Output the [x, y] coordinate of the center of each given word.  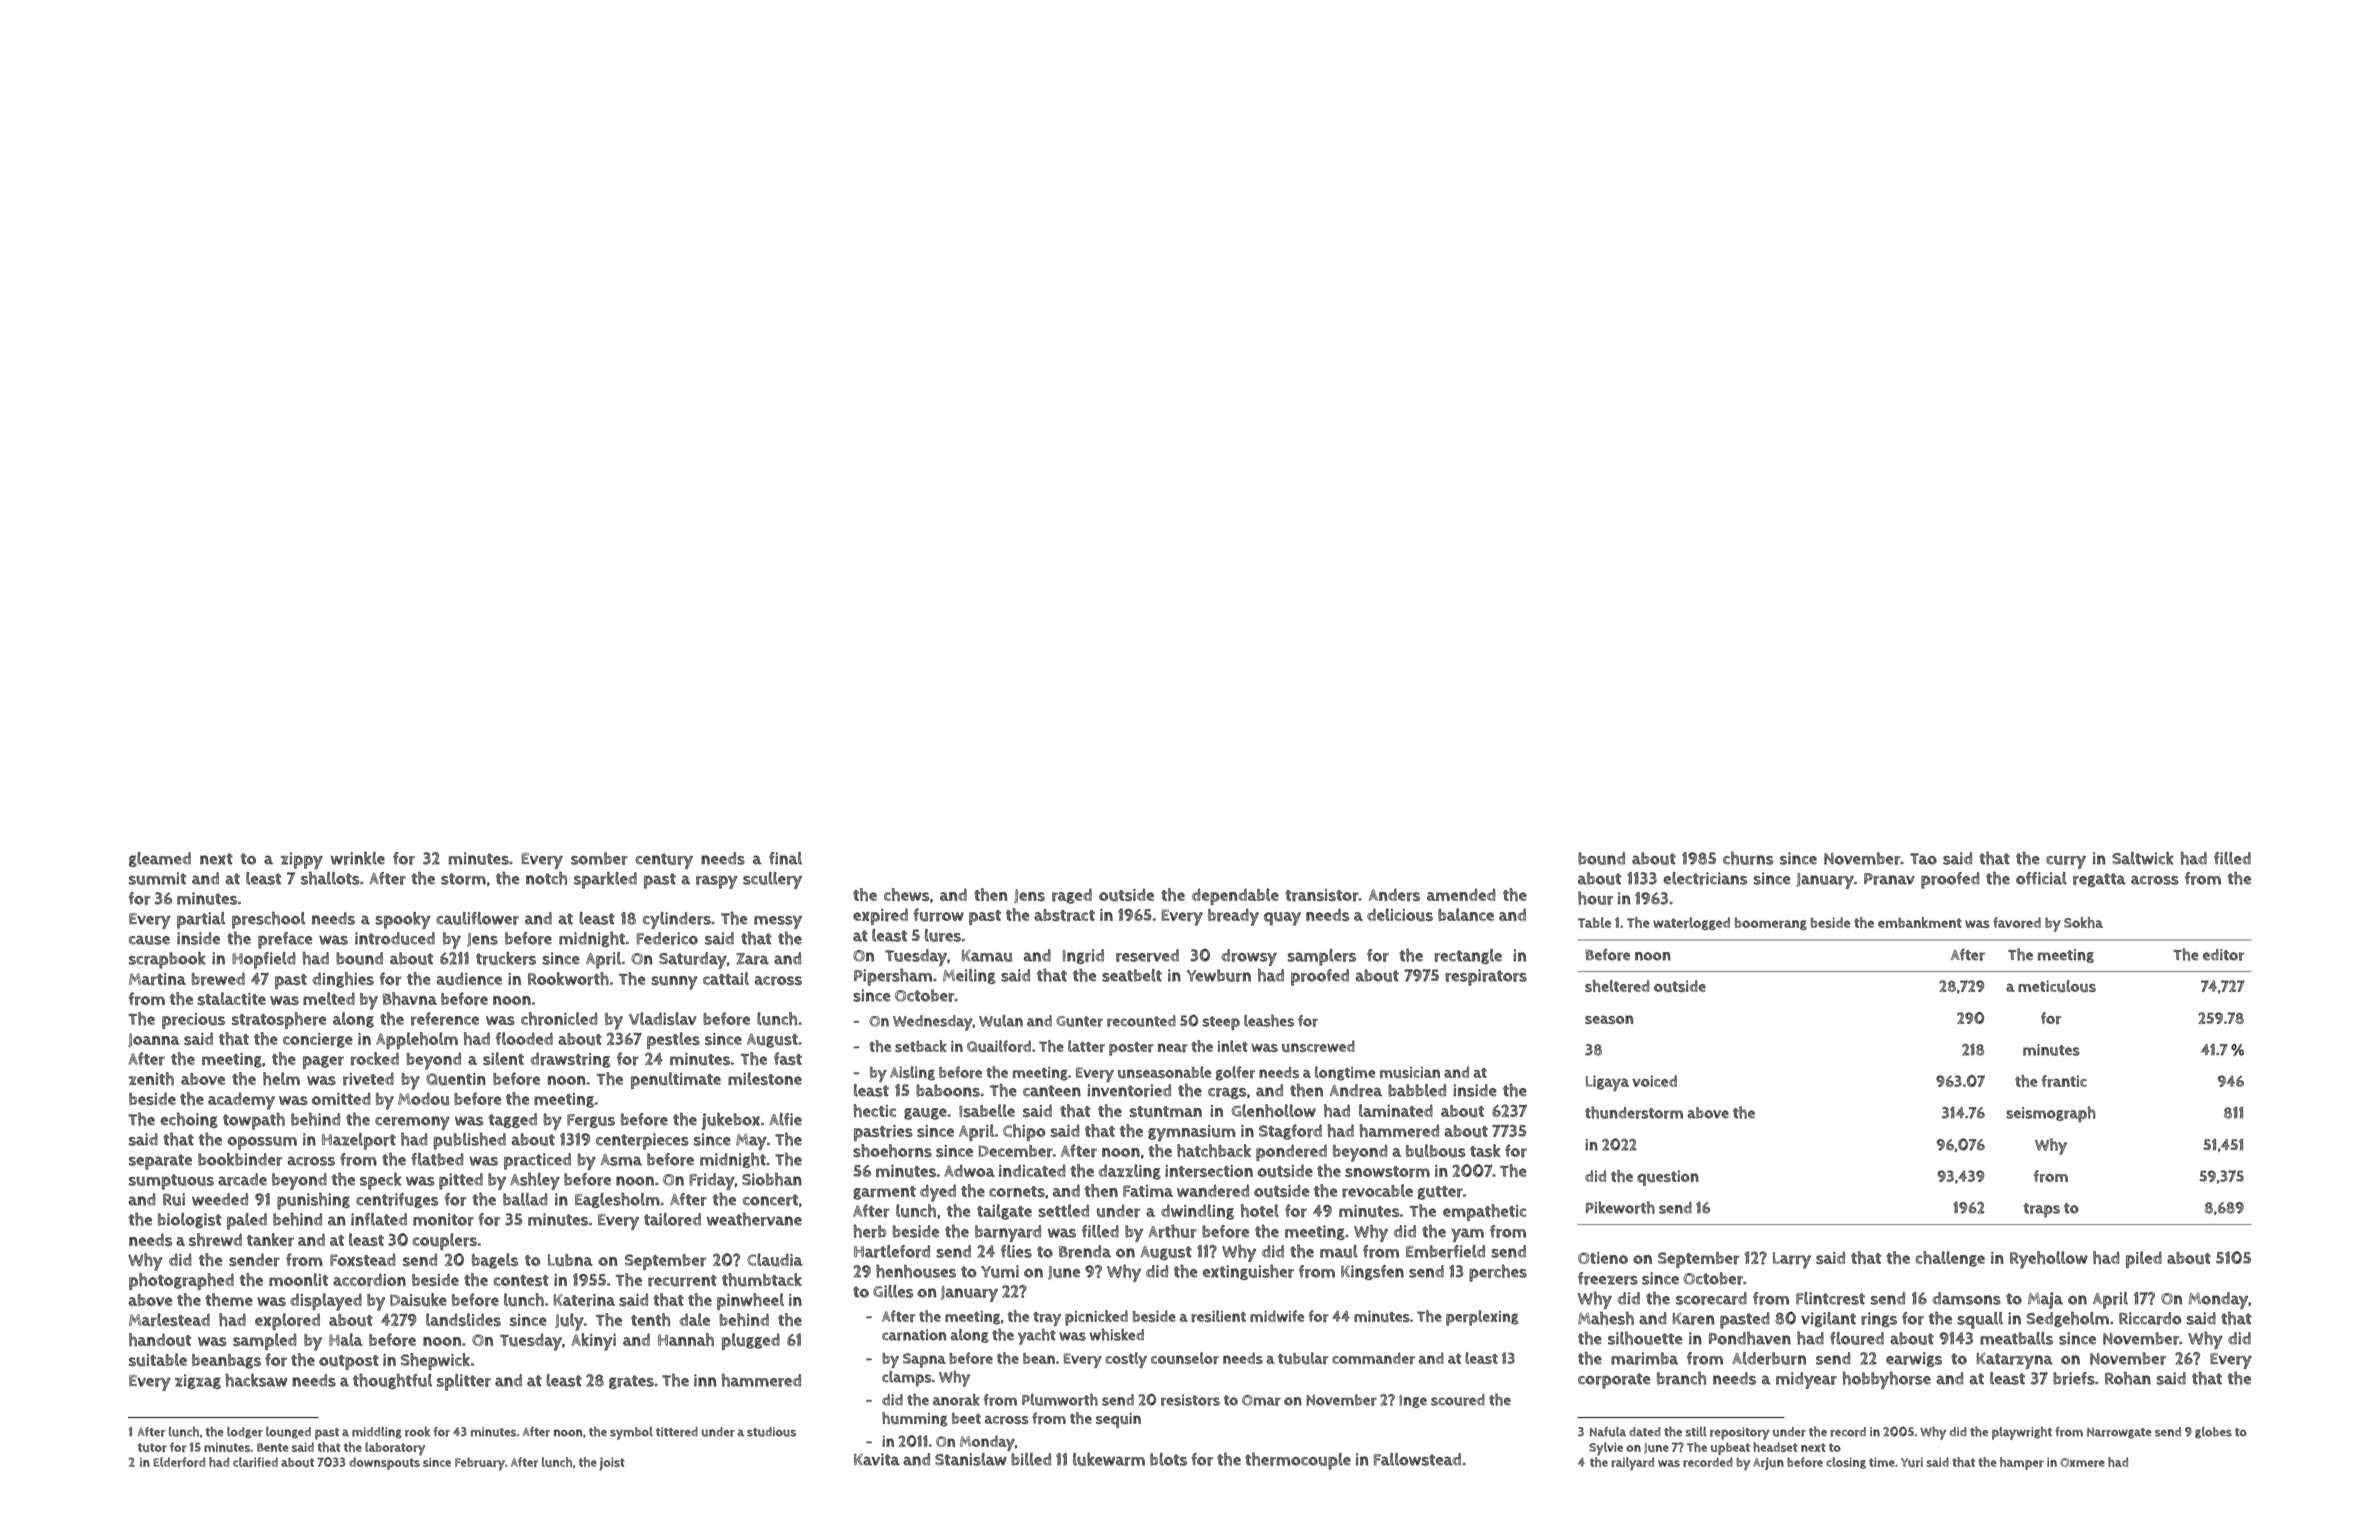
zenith [151, 1078]
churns [1748, 858]
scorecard [1711, 1298]
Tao [1923, 859]
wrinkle [358, 858]
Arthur [1172, 1231]
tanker [270, 1240]
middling [377, 1433]
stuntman [1166, 1112]
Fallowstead [1417, 1459]
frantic [2064, 1081]
